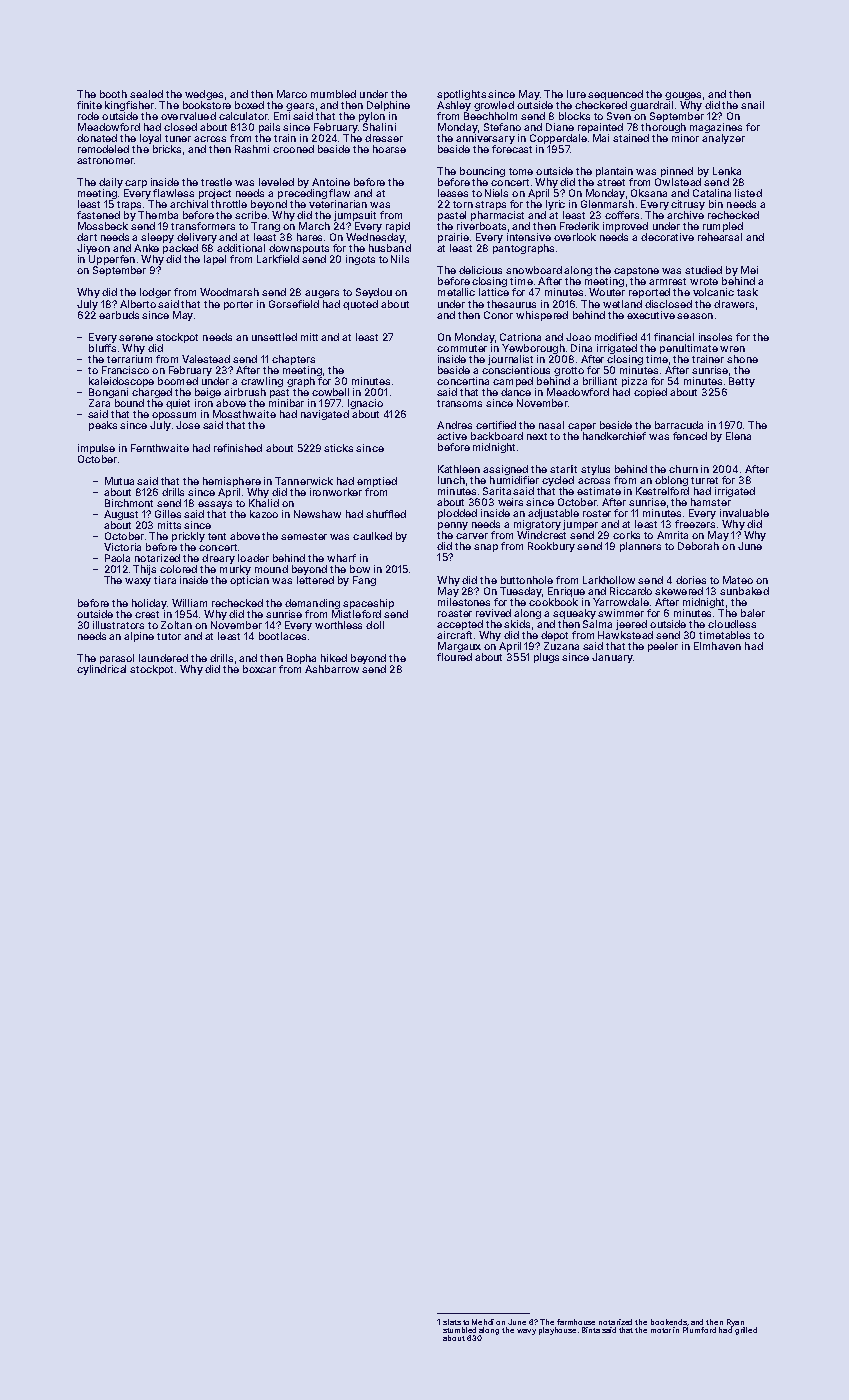  Describe the element at coordinates (375, 625) in the document. I see `doll` at that location.
